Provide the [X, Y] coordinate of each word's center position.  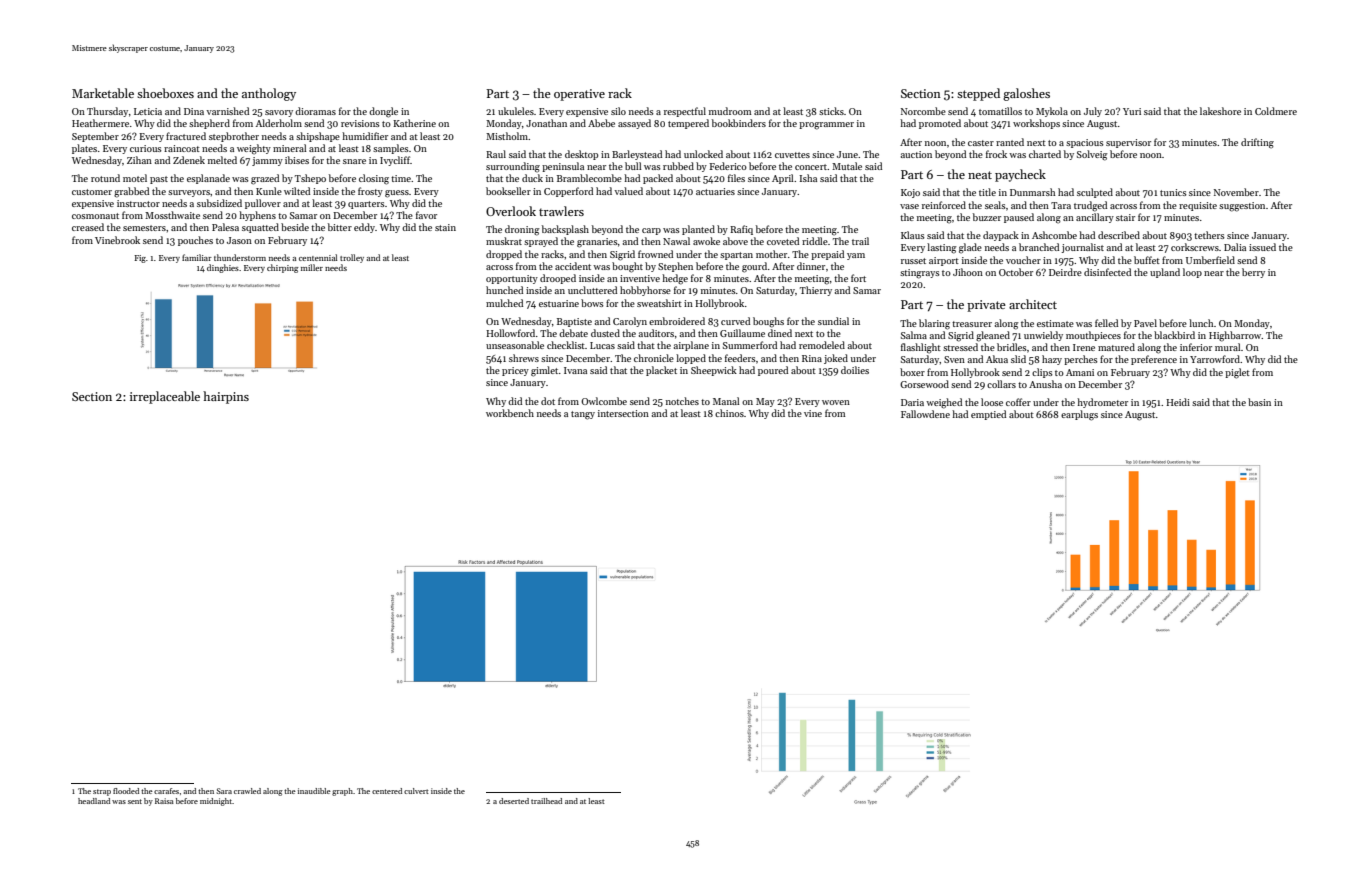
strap [102, 792]
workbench [510, 413]
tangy [583, 415]
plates [84, 149]
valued [628, 191]
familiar [197, 257]
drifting [1257, 143]
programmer [826, 126]
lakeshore [1220, 111]
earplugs [1079, 415]
